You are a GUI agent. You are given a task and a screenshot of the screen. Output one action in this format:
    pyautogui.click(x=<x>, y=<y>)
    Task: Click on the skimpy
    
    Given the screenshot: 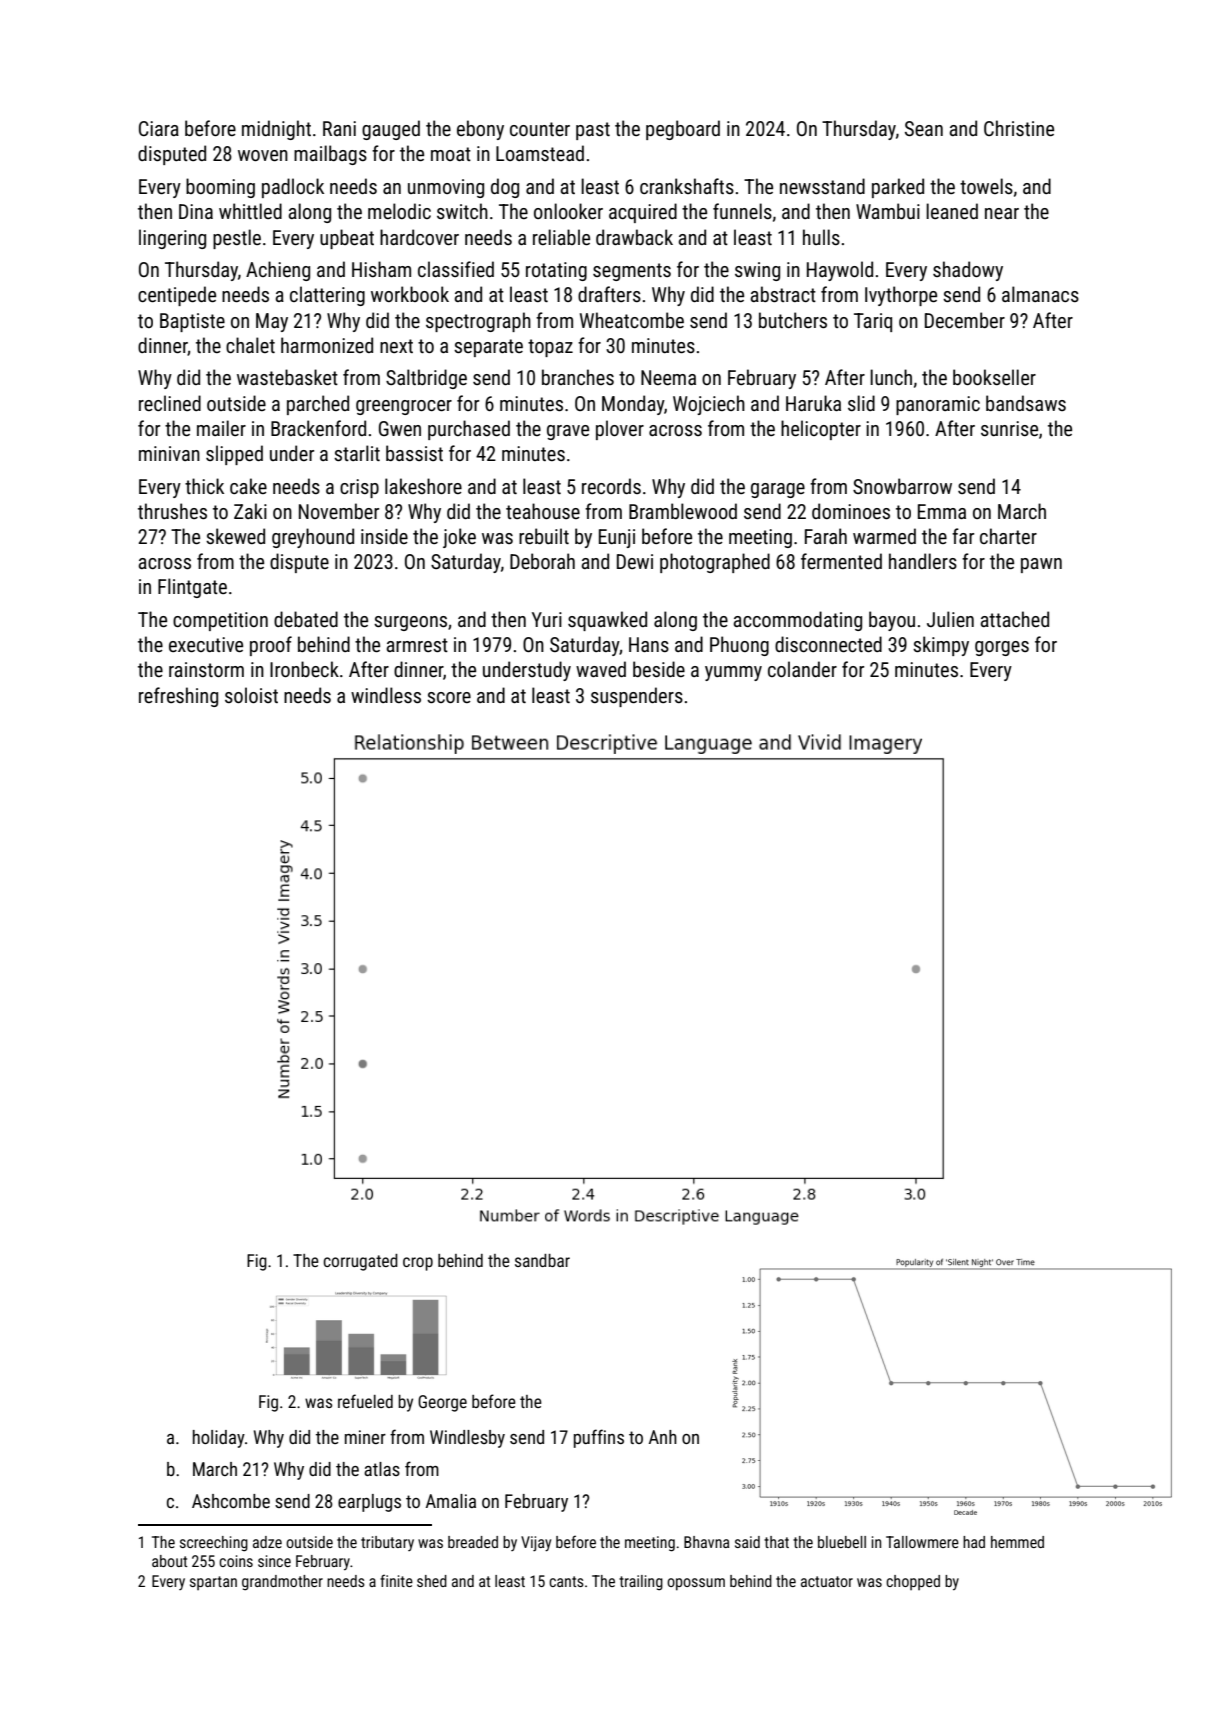 What is the action you would take?
    pyautogui.click(x=941, y=646)
